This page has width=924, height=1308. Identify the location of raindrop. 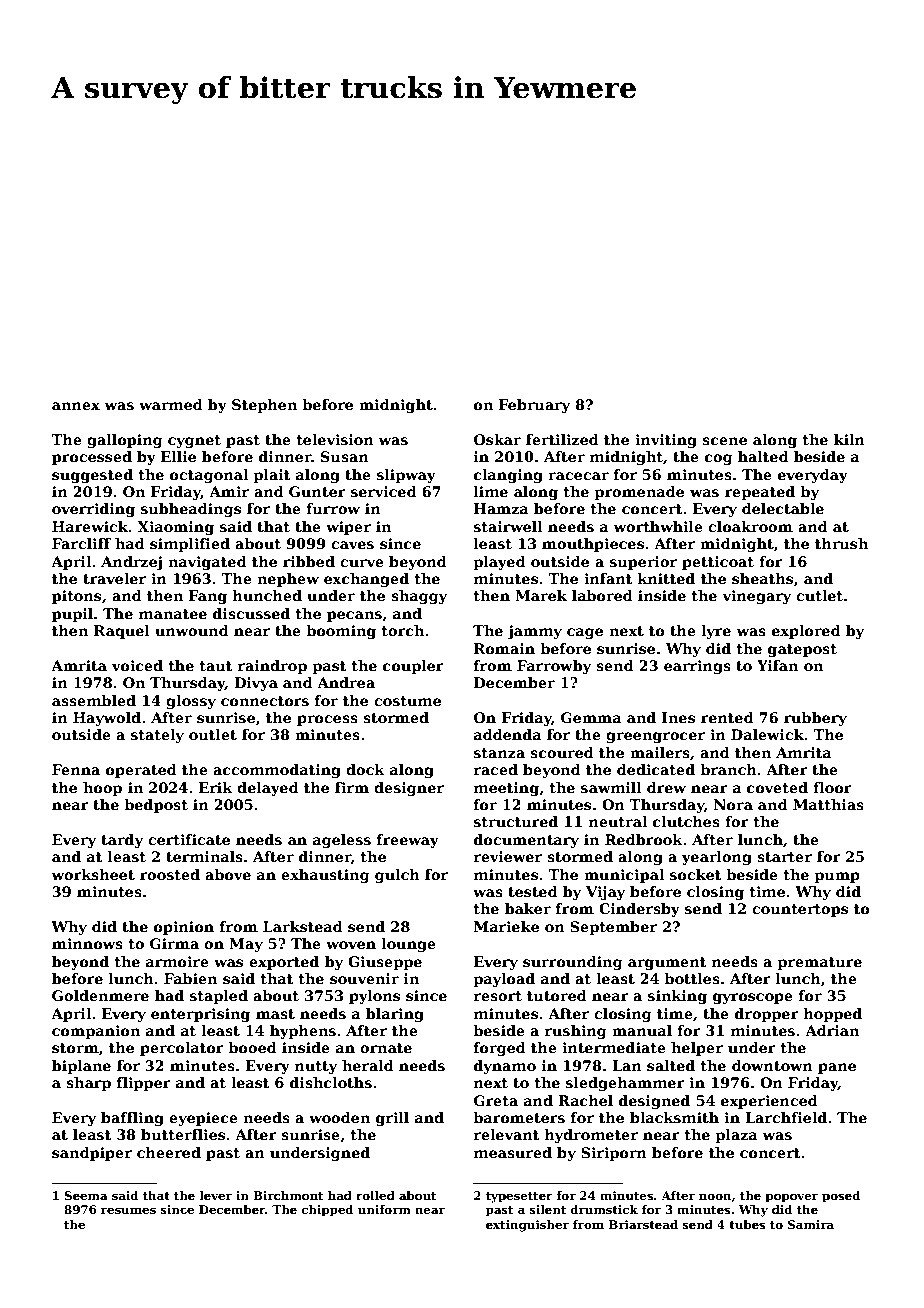
(272, 667).
